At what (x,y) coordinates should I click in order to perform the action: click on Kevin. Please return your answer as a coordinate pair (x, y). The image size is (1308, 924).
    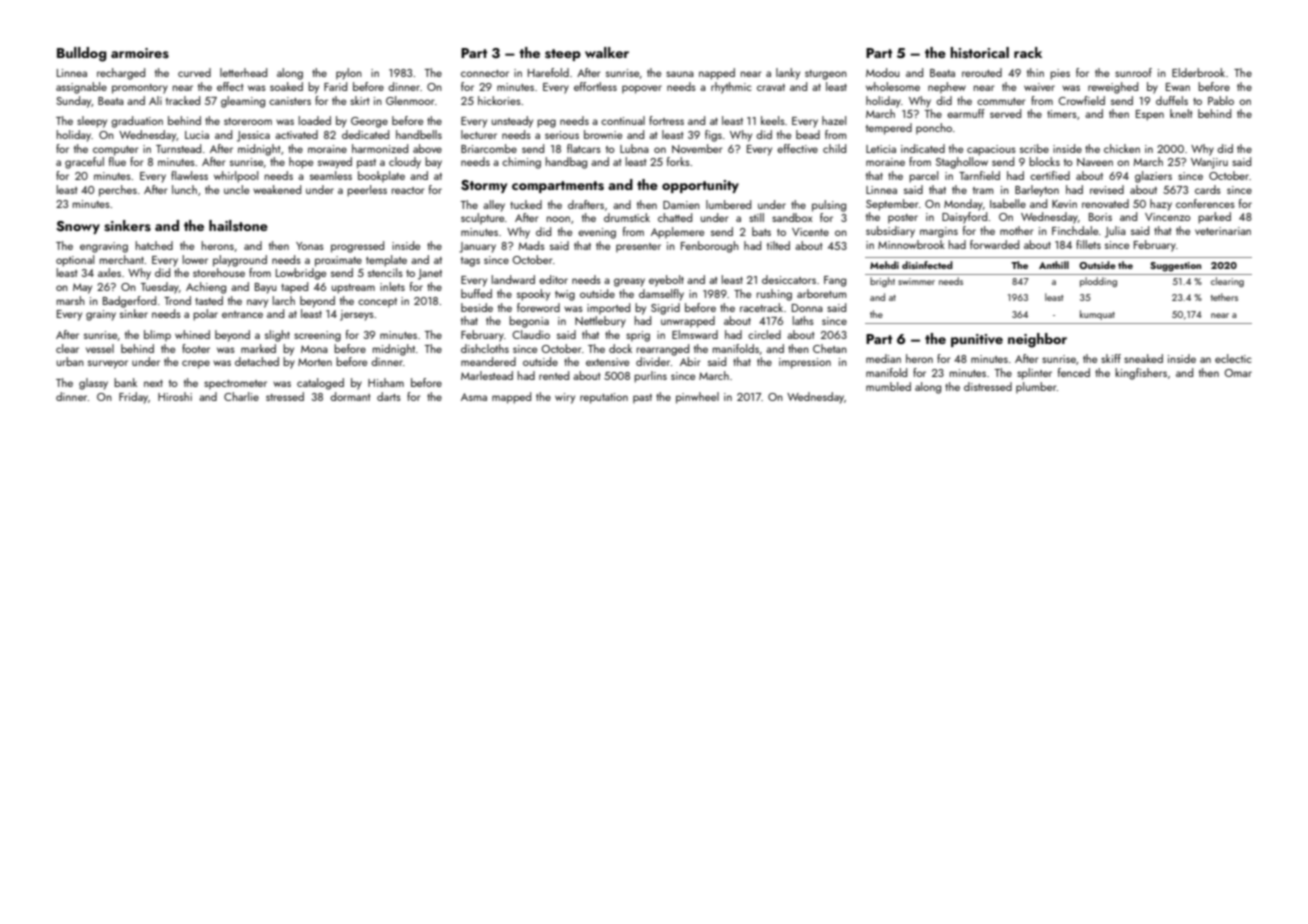
    Looking at the image, I should click on (1064, 204).
